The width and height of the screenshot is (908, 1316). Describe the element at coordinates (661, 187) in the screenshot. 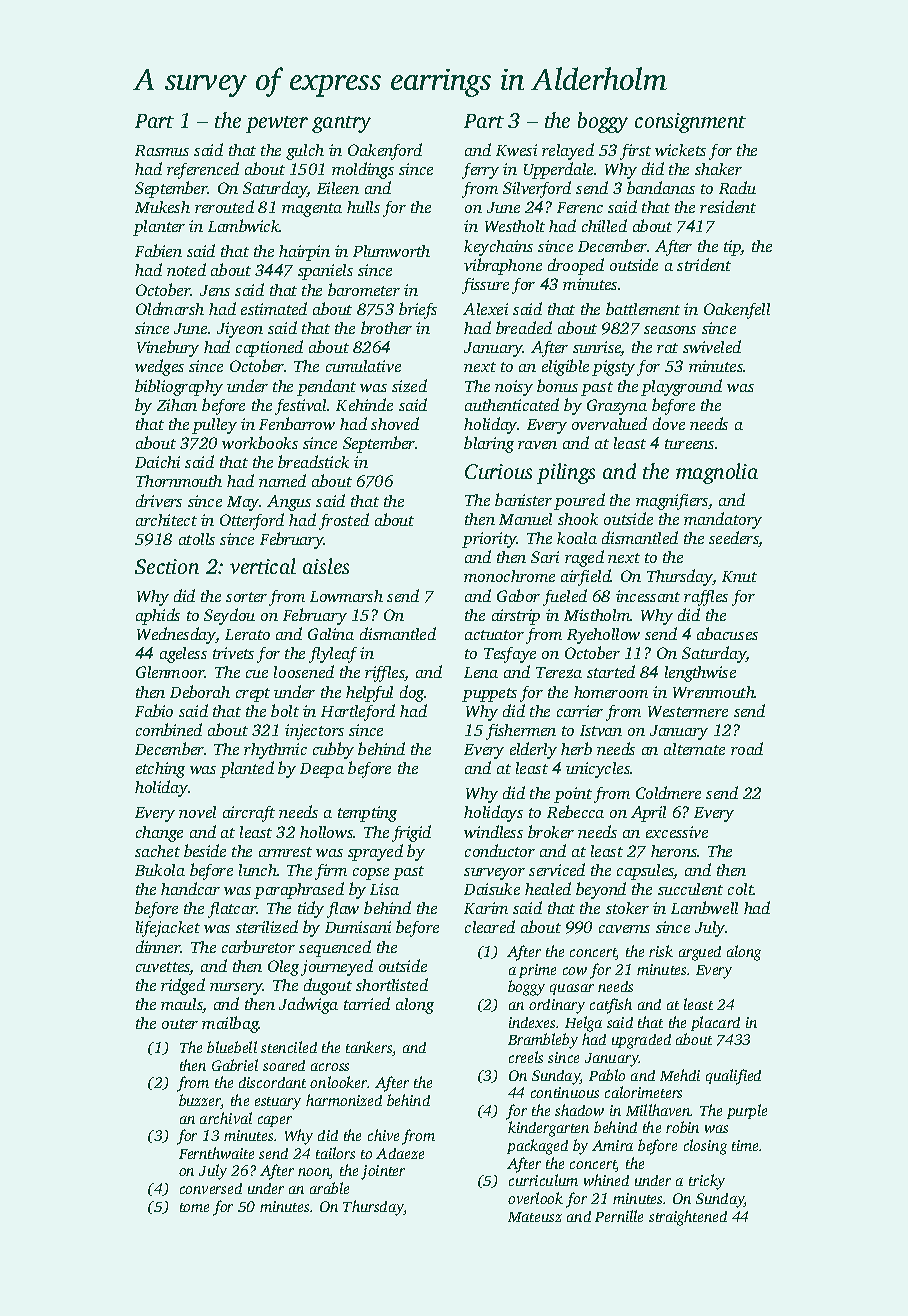

I see `bandanas` at that location.
